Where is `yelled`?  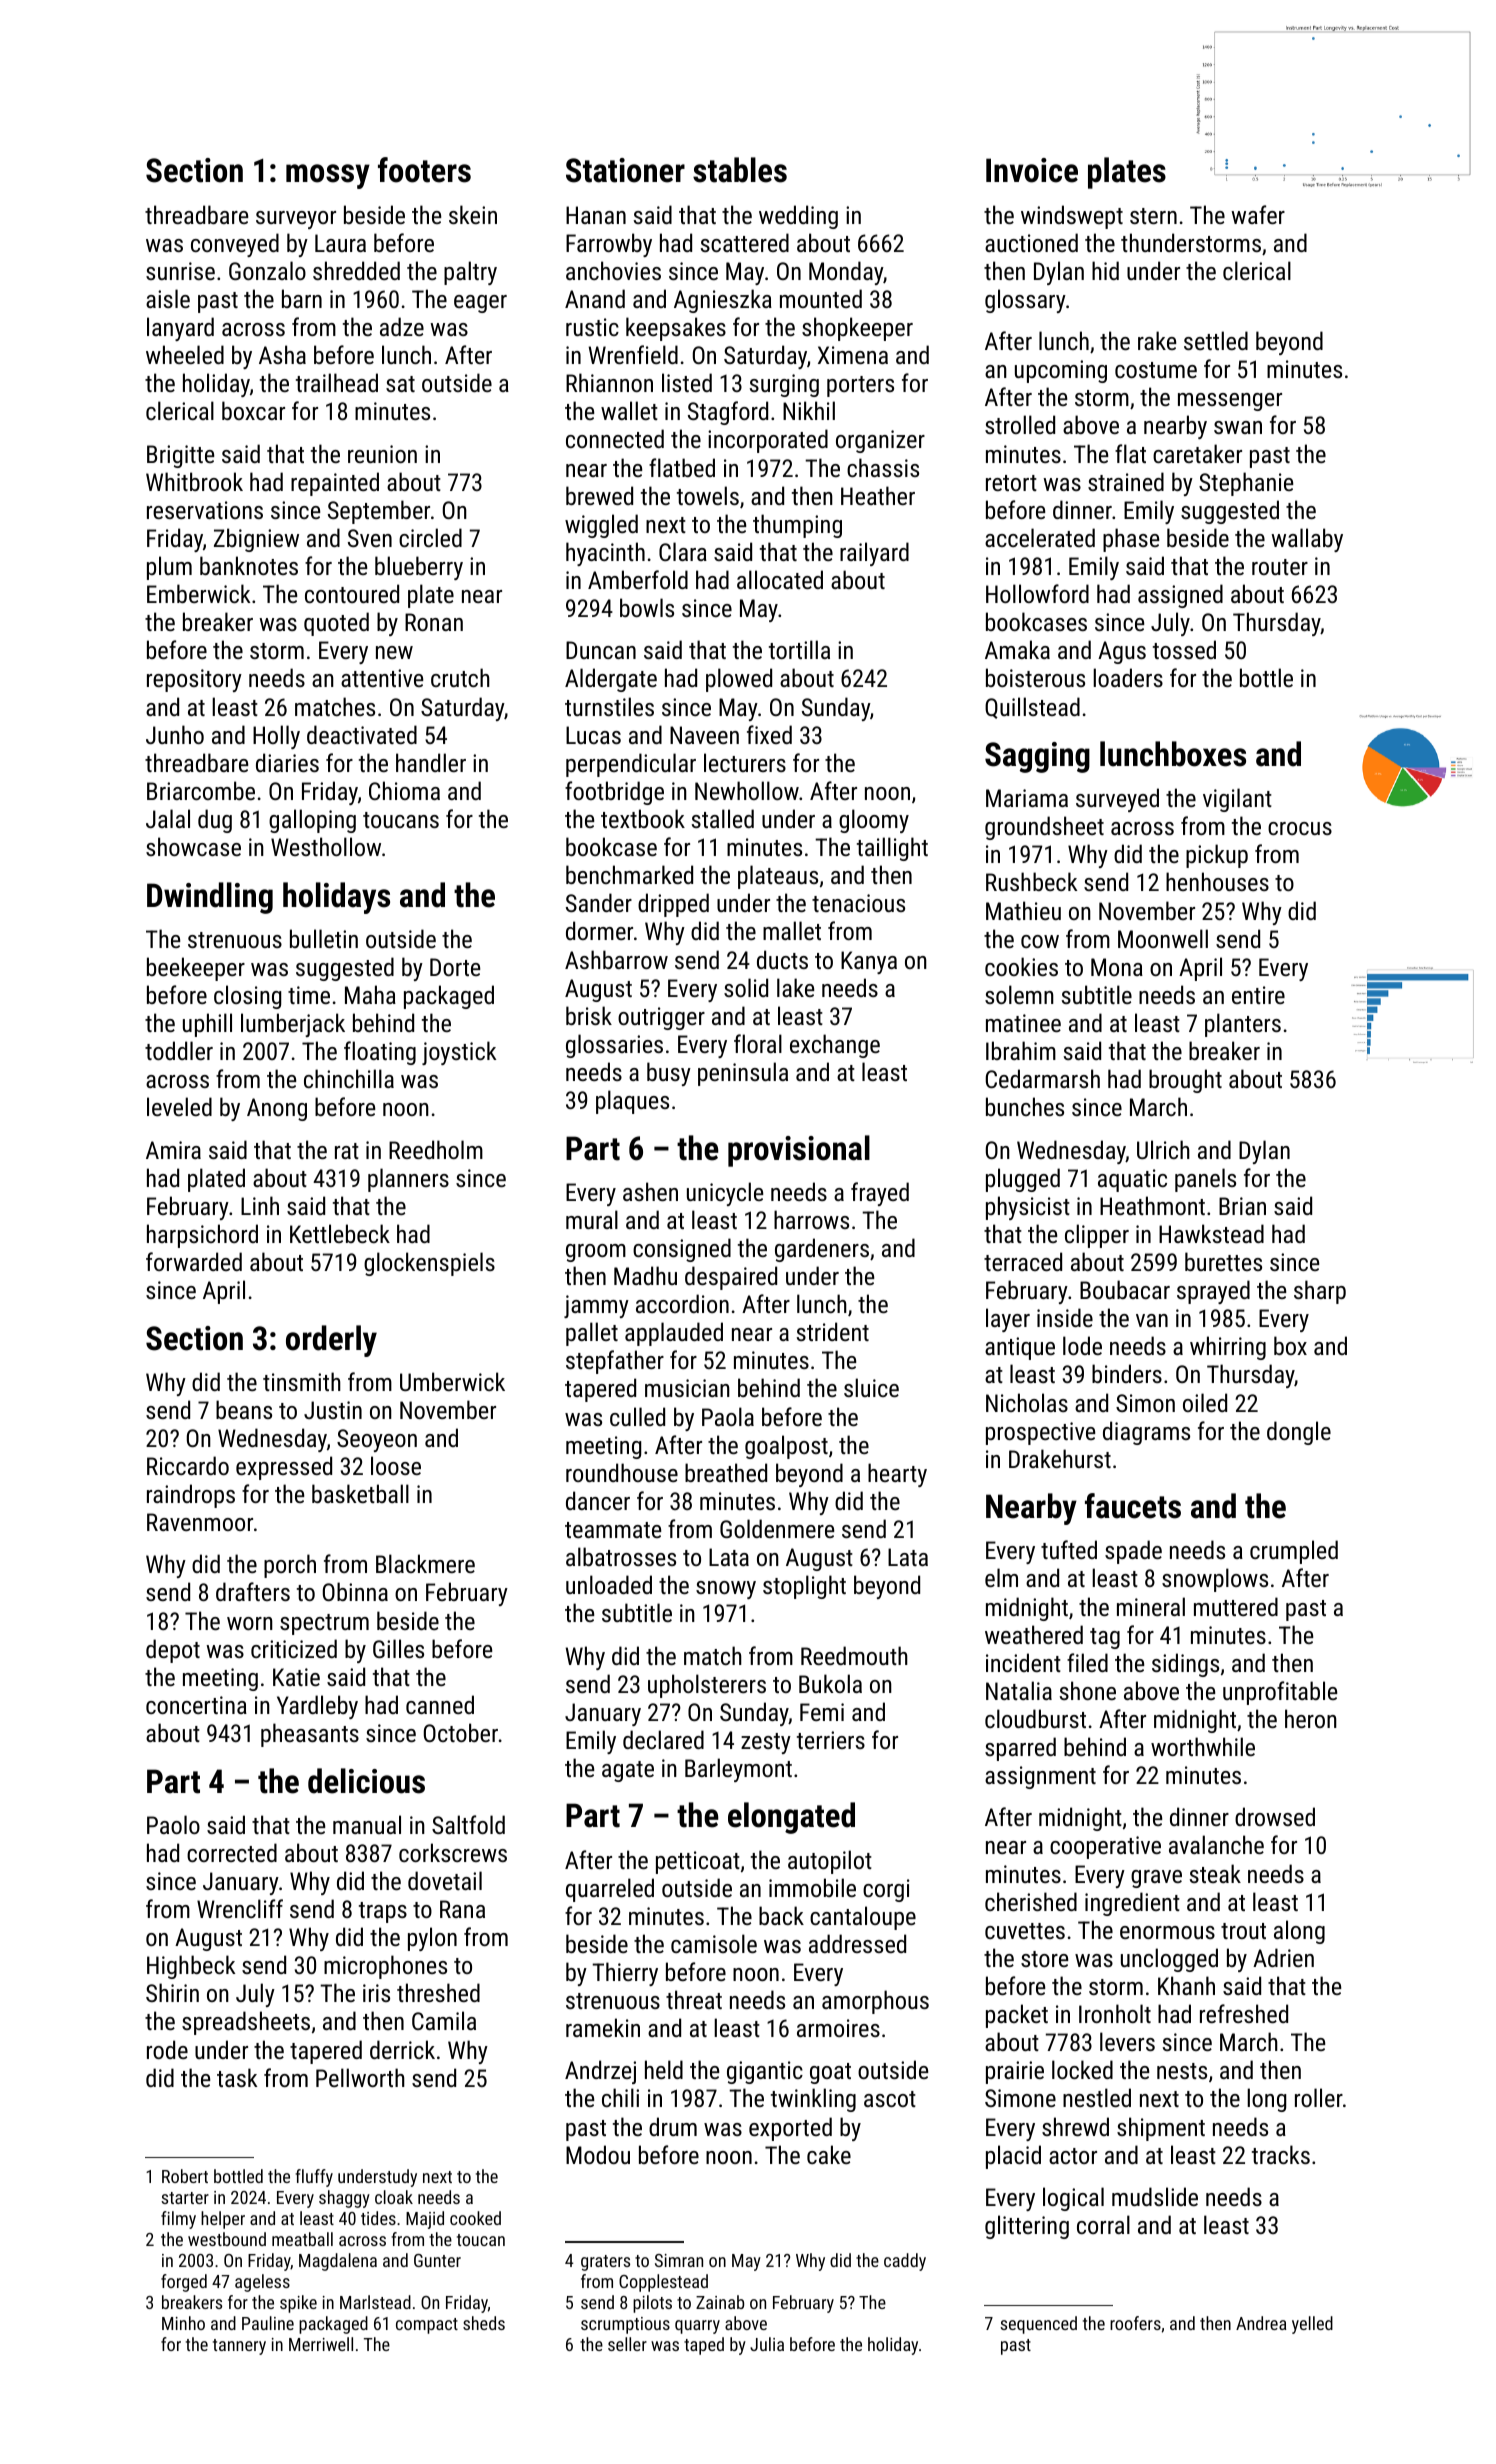
yelled is located at coordinates (1312, 2325).
